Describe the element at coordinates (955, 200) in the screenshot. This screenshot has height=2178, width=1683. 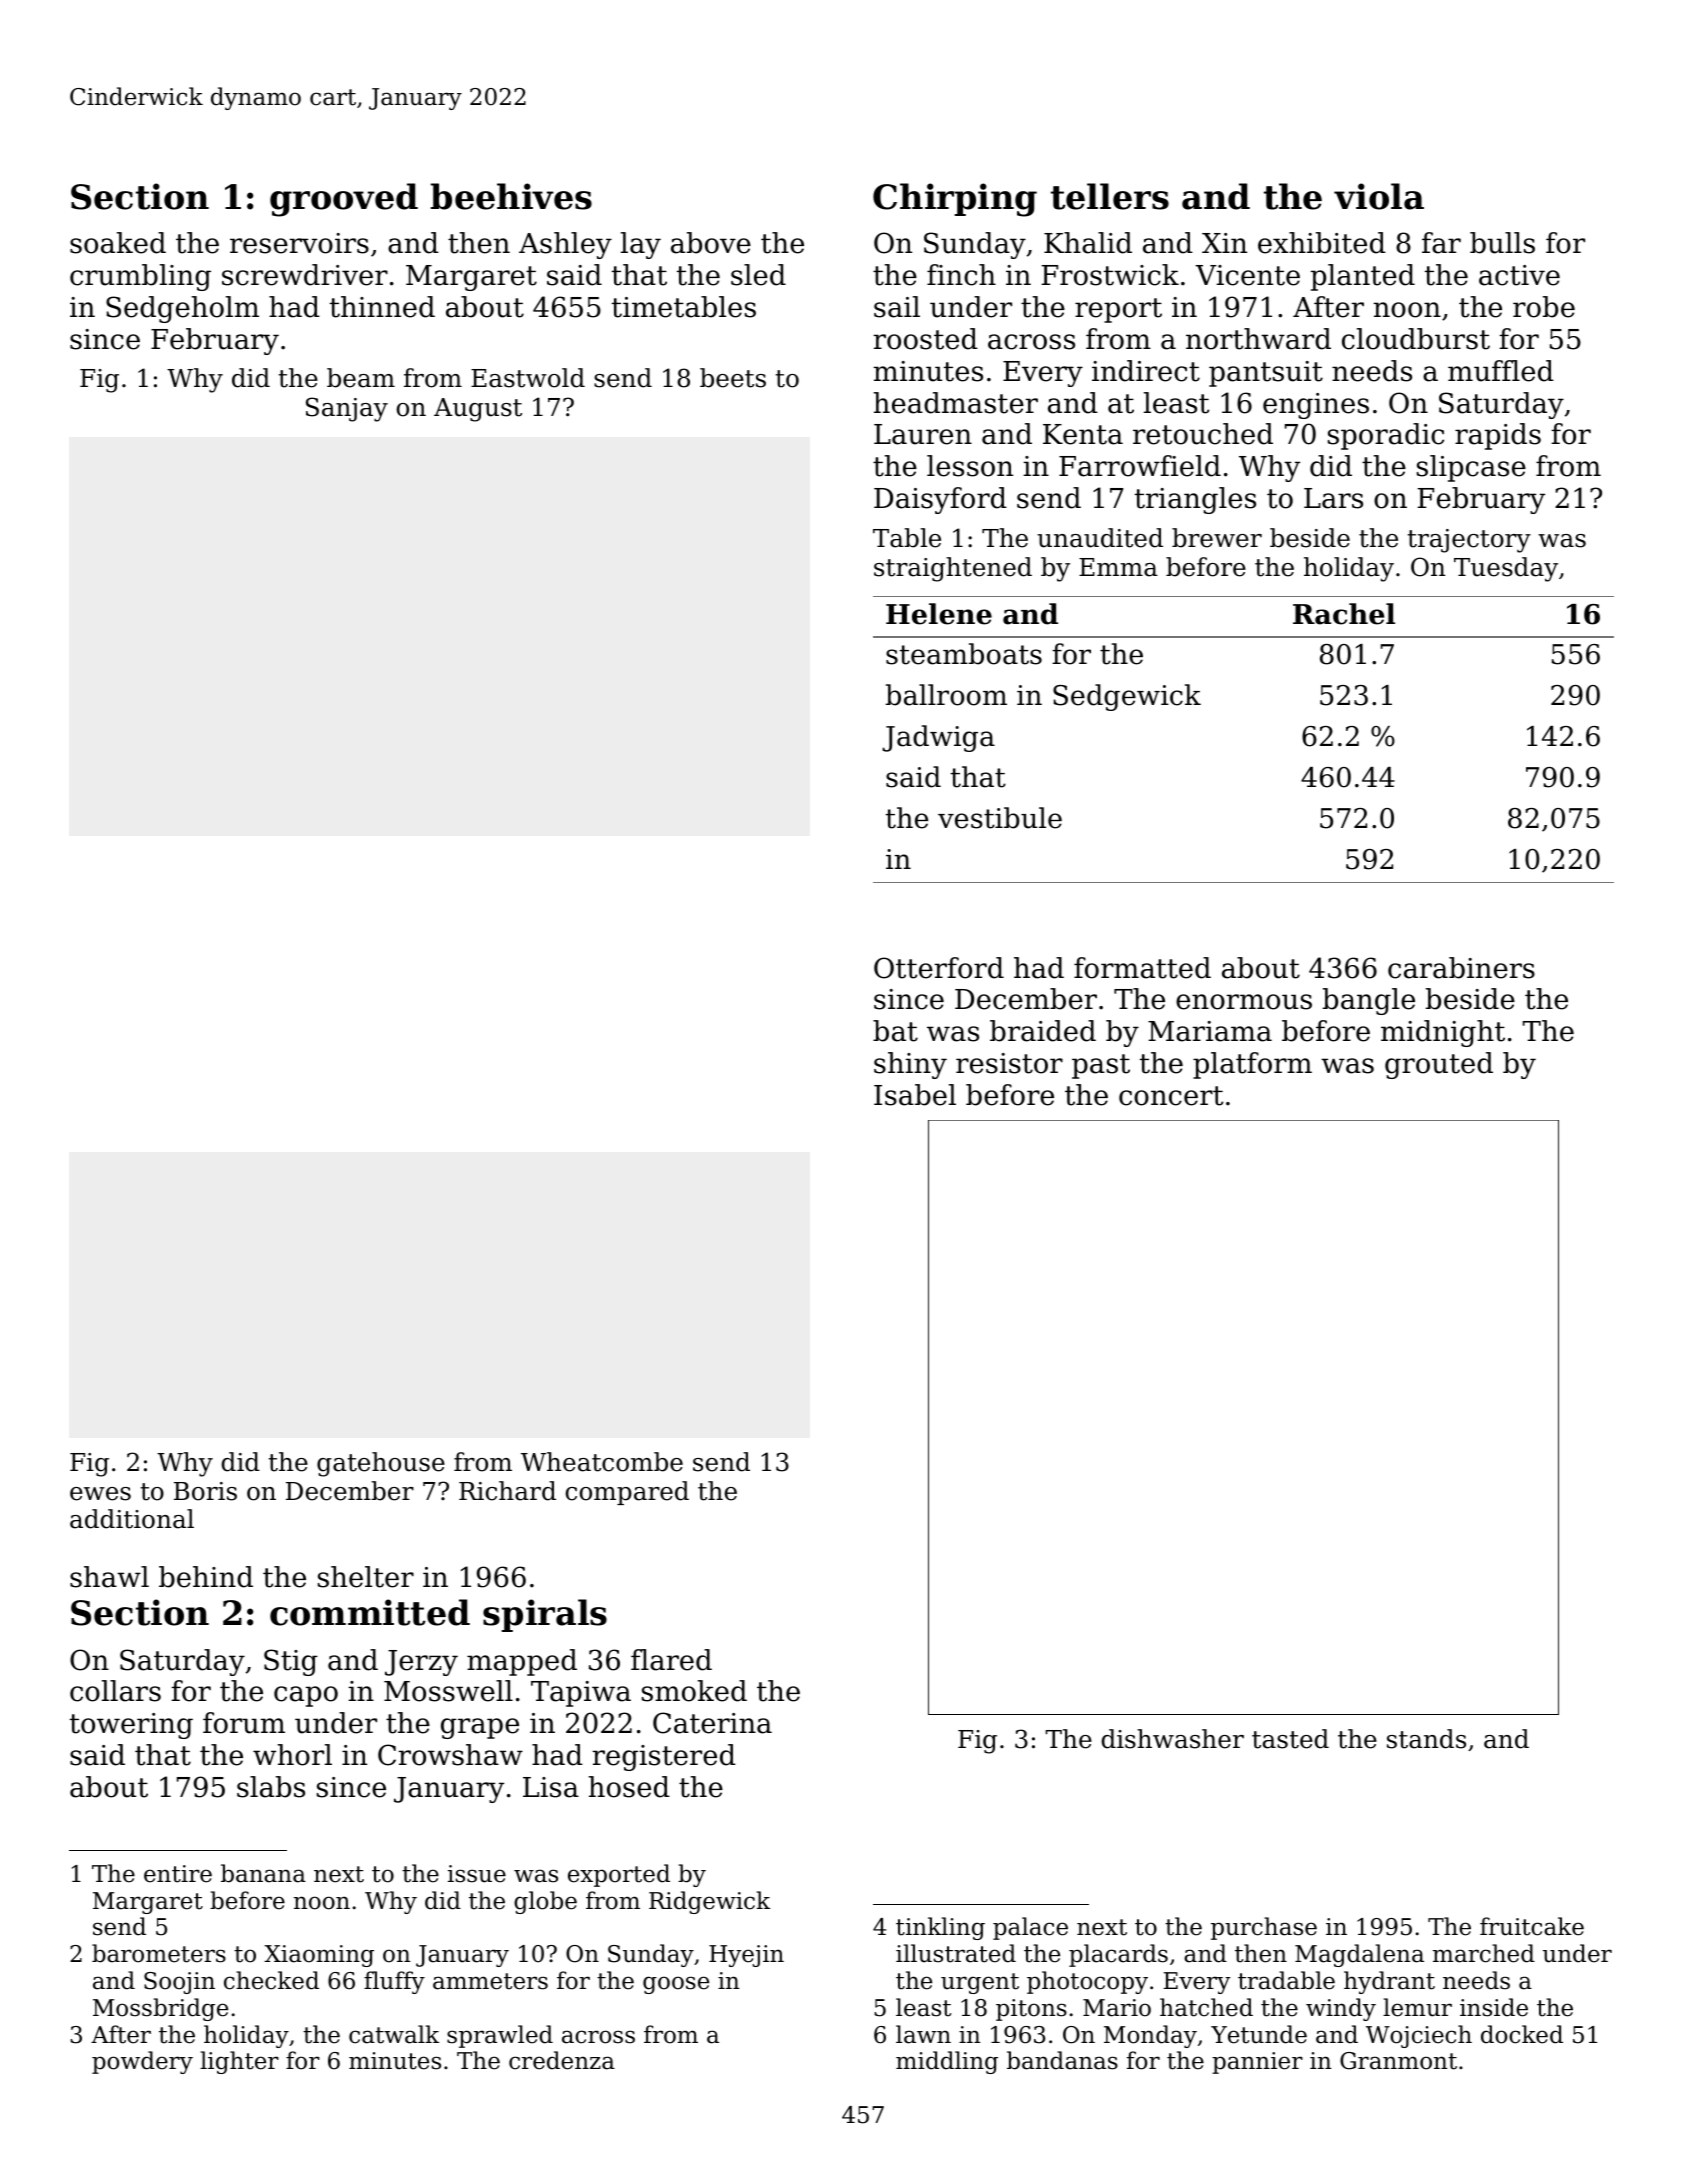
I see `Chirping` at that location.
